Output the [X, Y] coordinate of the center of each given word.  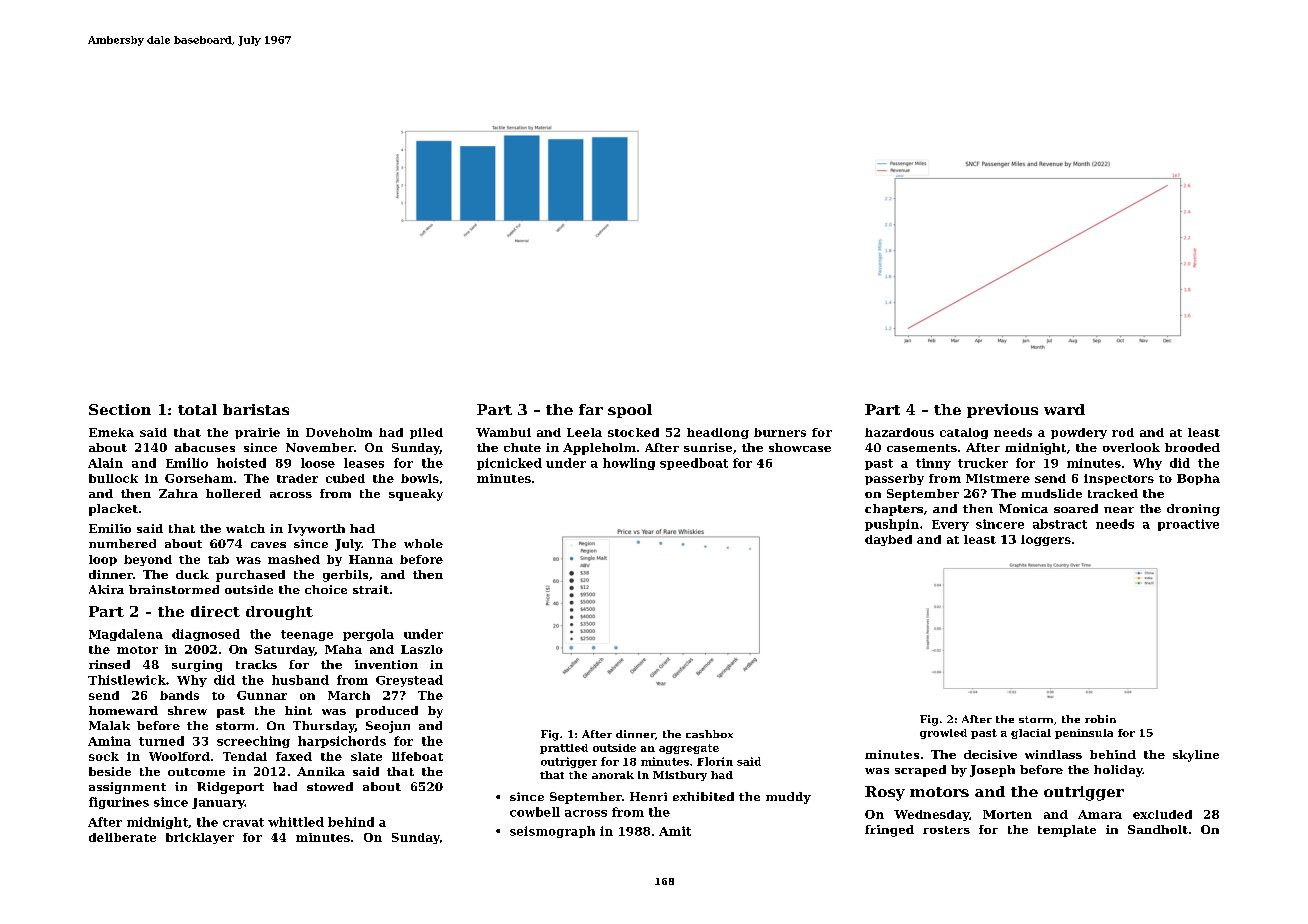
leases [364, 463]
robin [1100, 719]
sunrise [708, 447]
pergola [368, 635]
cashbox [709, 734]
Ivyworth [316, 530]
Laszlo [422, 649]
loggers [1046, 540]
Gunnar [262, 695]
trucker [983, 463]
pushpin [892, 525]
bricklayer [200, 838]
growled [943, 734]
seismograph [552, 832]
